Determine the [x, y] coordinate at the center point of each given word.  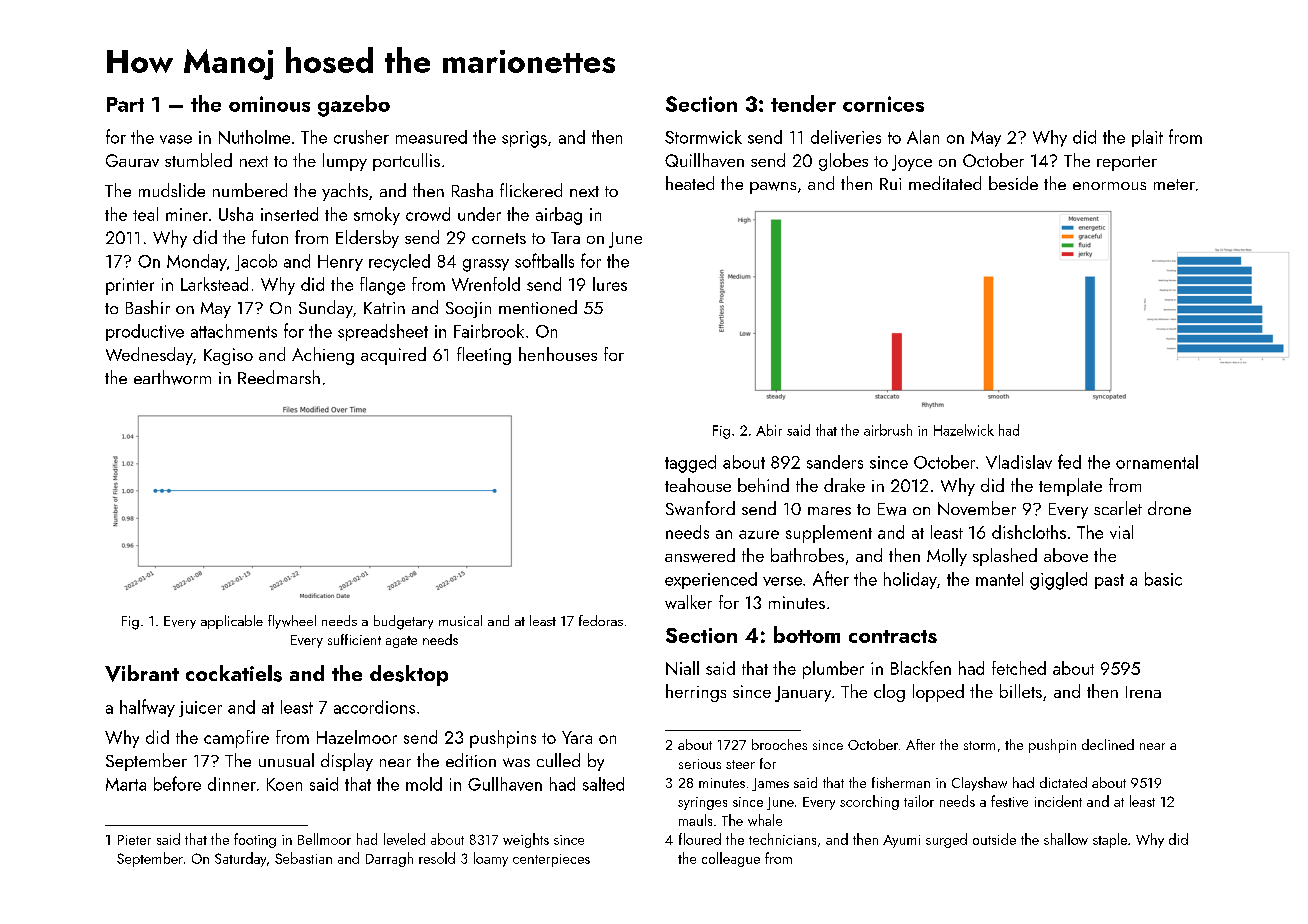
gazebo [354, 106]
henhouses [558, 354]
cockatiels [234, 673]
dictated [1063, 782]
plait [1147, 138]
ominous [269, 104]
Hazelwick [964, 430]
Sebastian [303, 858]
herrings [696, 693]
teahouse [698, 485]
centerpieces [551, 860]
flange [382, 286]
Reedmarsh [279, 377]
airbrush [888, 430]
